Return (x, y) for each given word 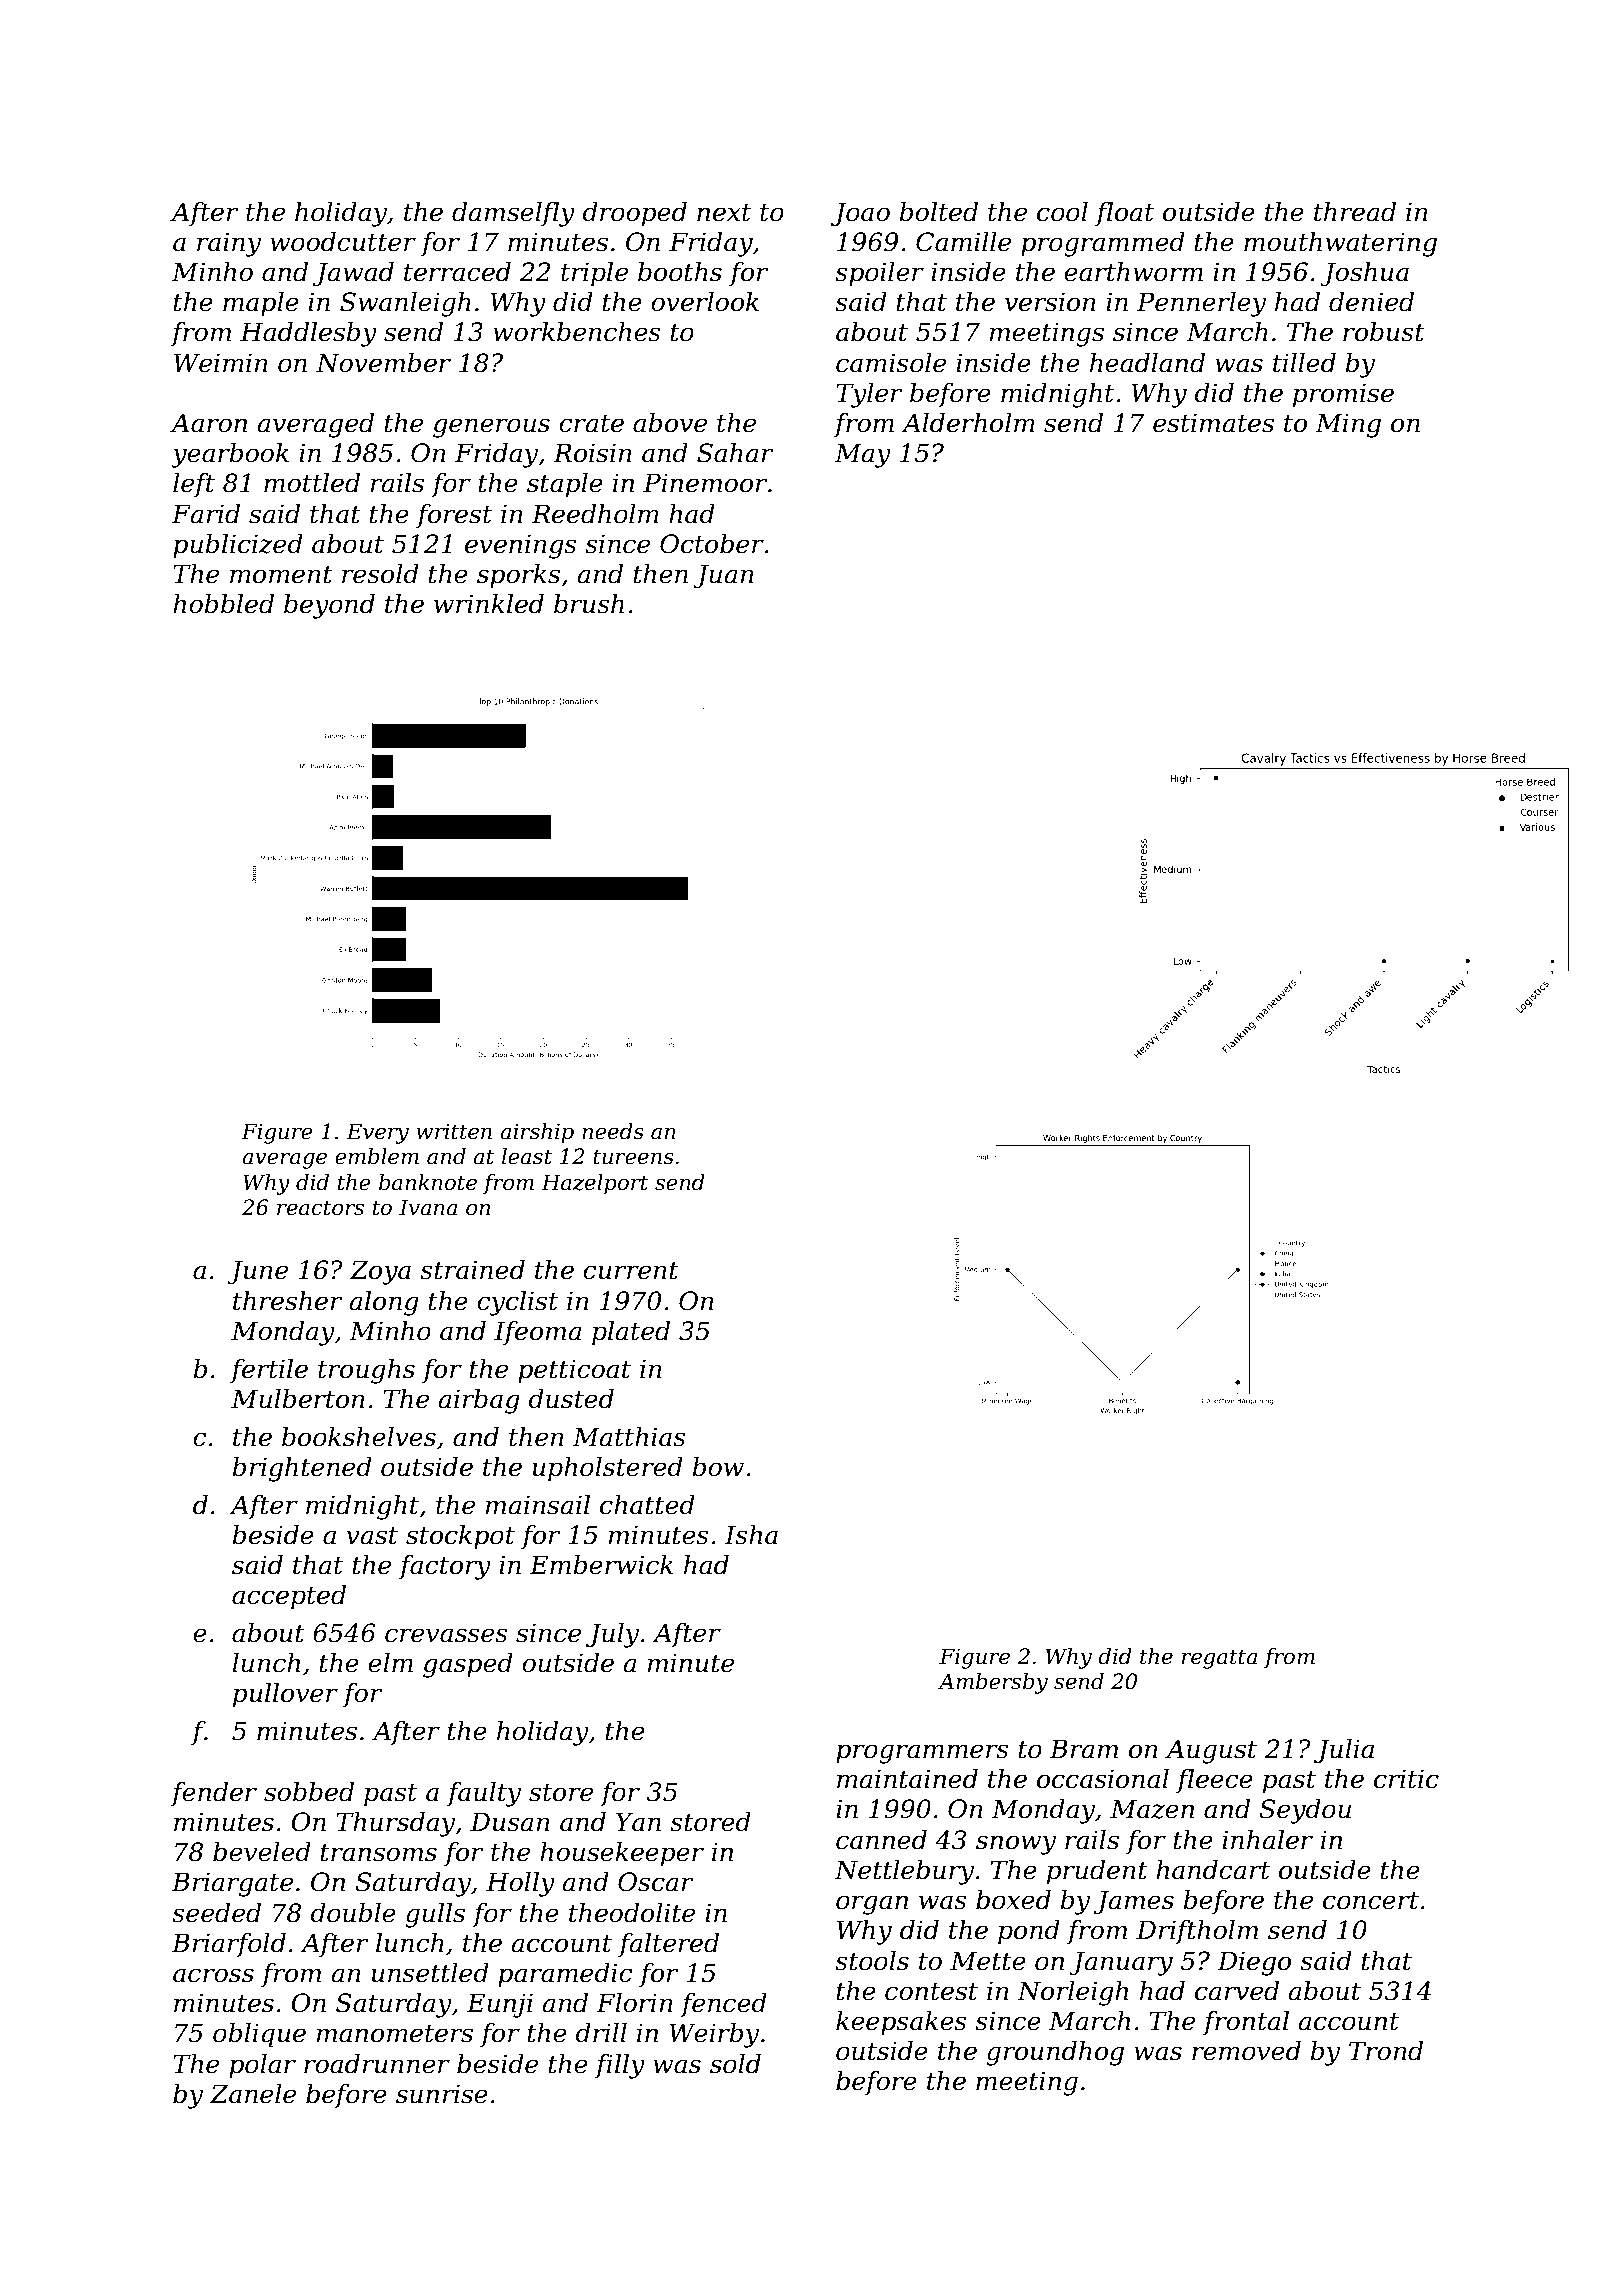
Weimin (221, 363)
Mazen (1152, 1809)
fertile (269, 1371)
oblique (259, 2035)
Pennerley (1201, 304)
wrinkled (489, 604)
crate (591, 424)
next (724, 213)
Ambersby (993, 1683)
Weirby (714, 2035)
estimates (1213, 423)
